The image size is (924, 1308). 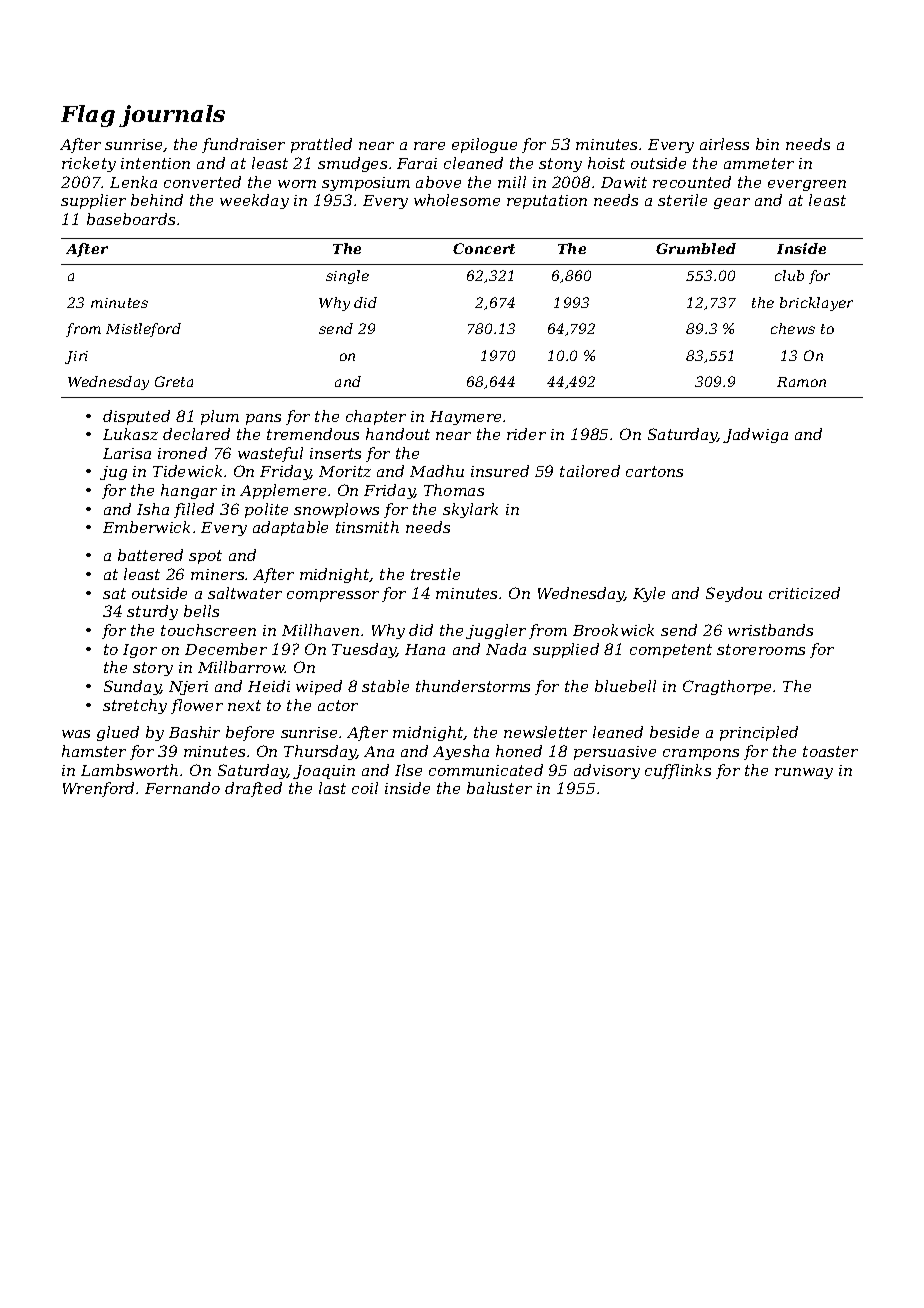 What do you see at coordinates (435, 574) in the screenshot?
I see `trestle` at bounding box center [435, 574].
